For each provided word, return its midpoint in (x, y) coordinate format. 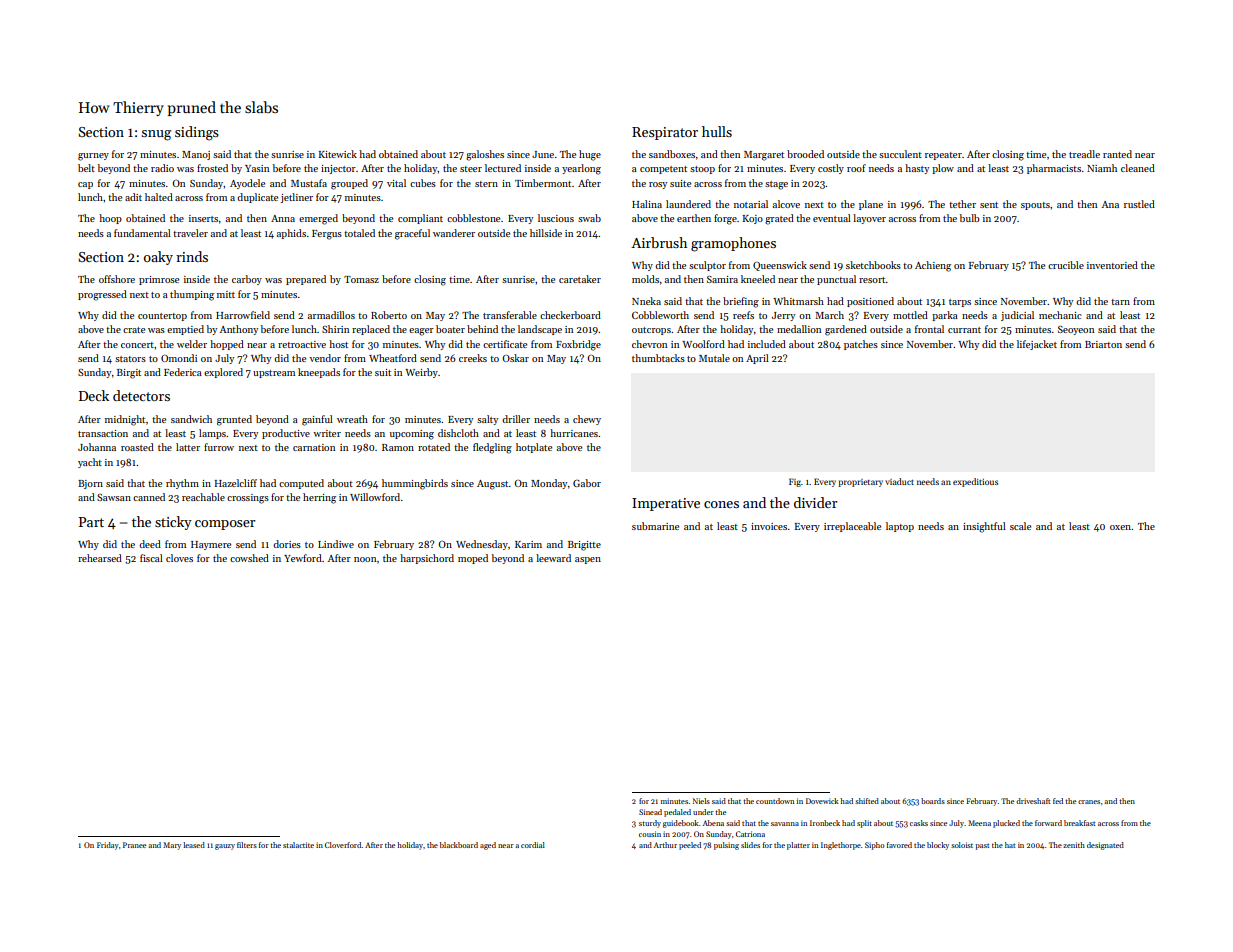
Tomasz (361, 279)
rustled (1139, 204)
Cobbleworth (660, 315)
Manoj (196, 155)
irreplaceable (852, 527)
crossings (248, 499)
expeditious (975, 482)
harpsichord (427, 559)
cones (721, 504)
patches (861, 345)
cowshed (249, 558)
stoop (702, 170)
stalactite (298, 845)
